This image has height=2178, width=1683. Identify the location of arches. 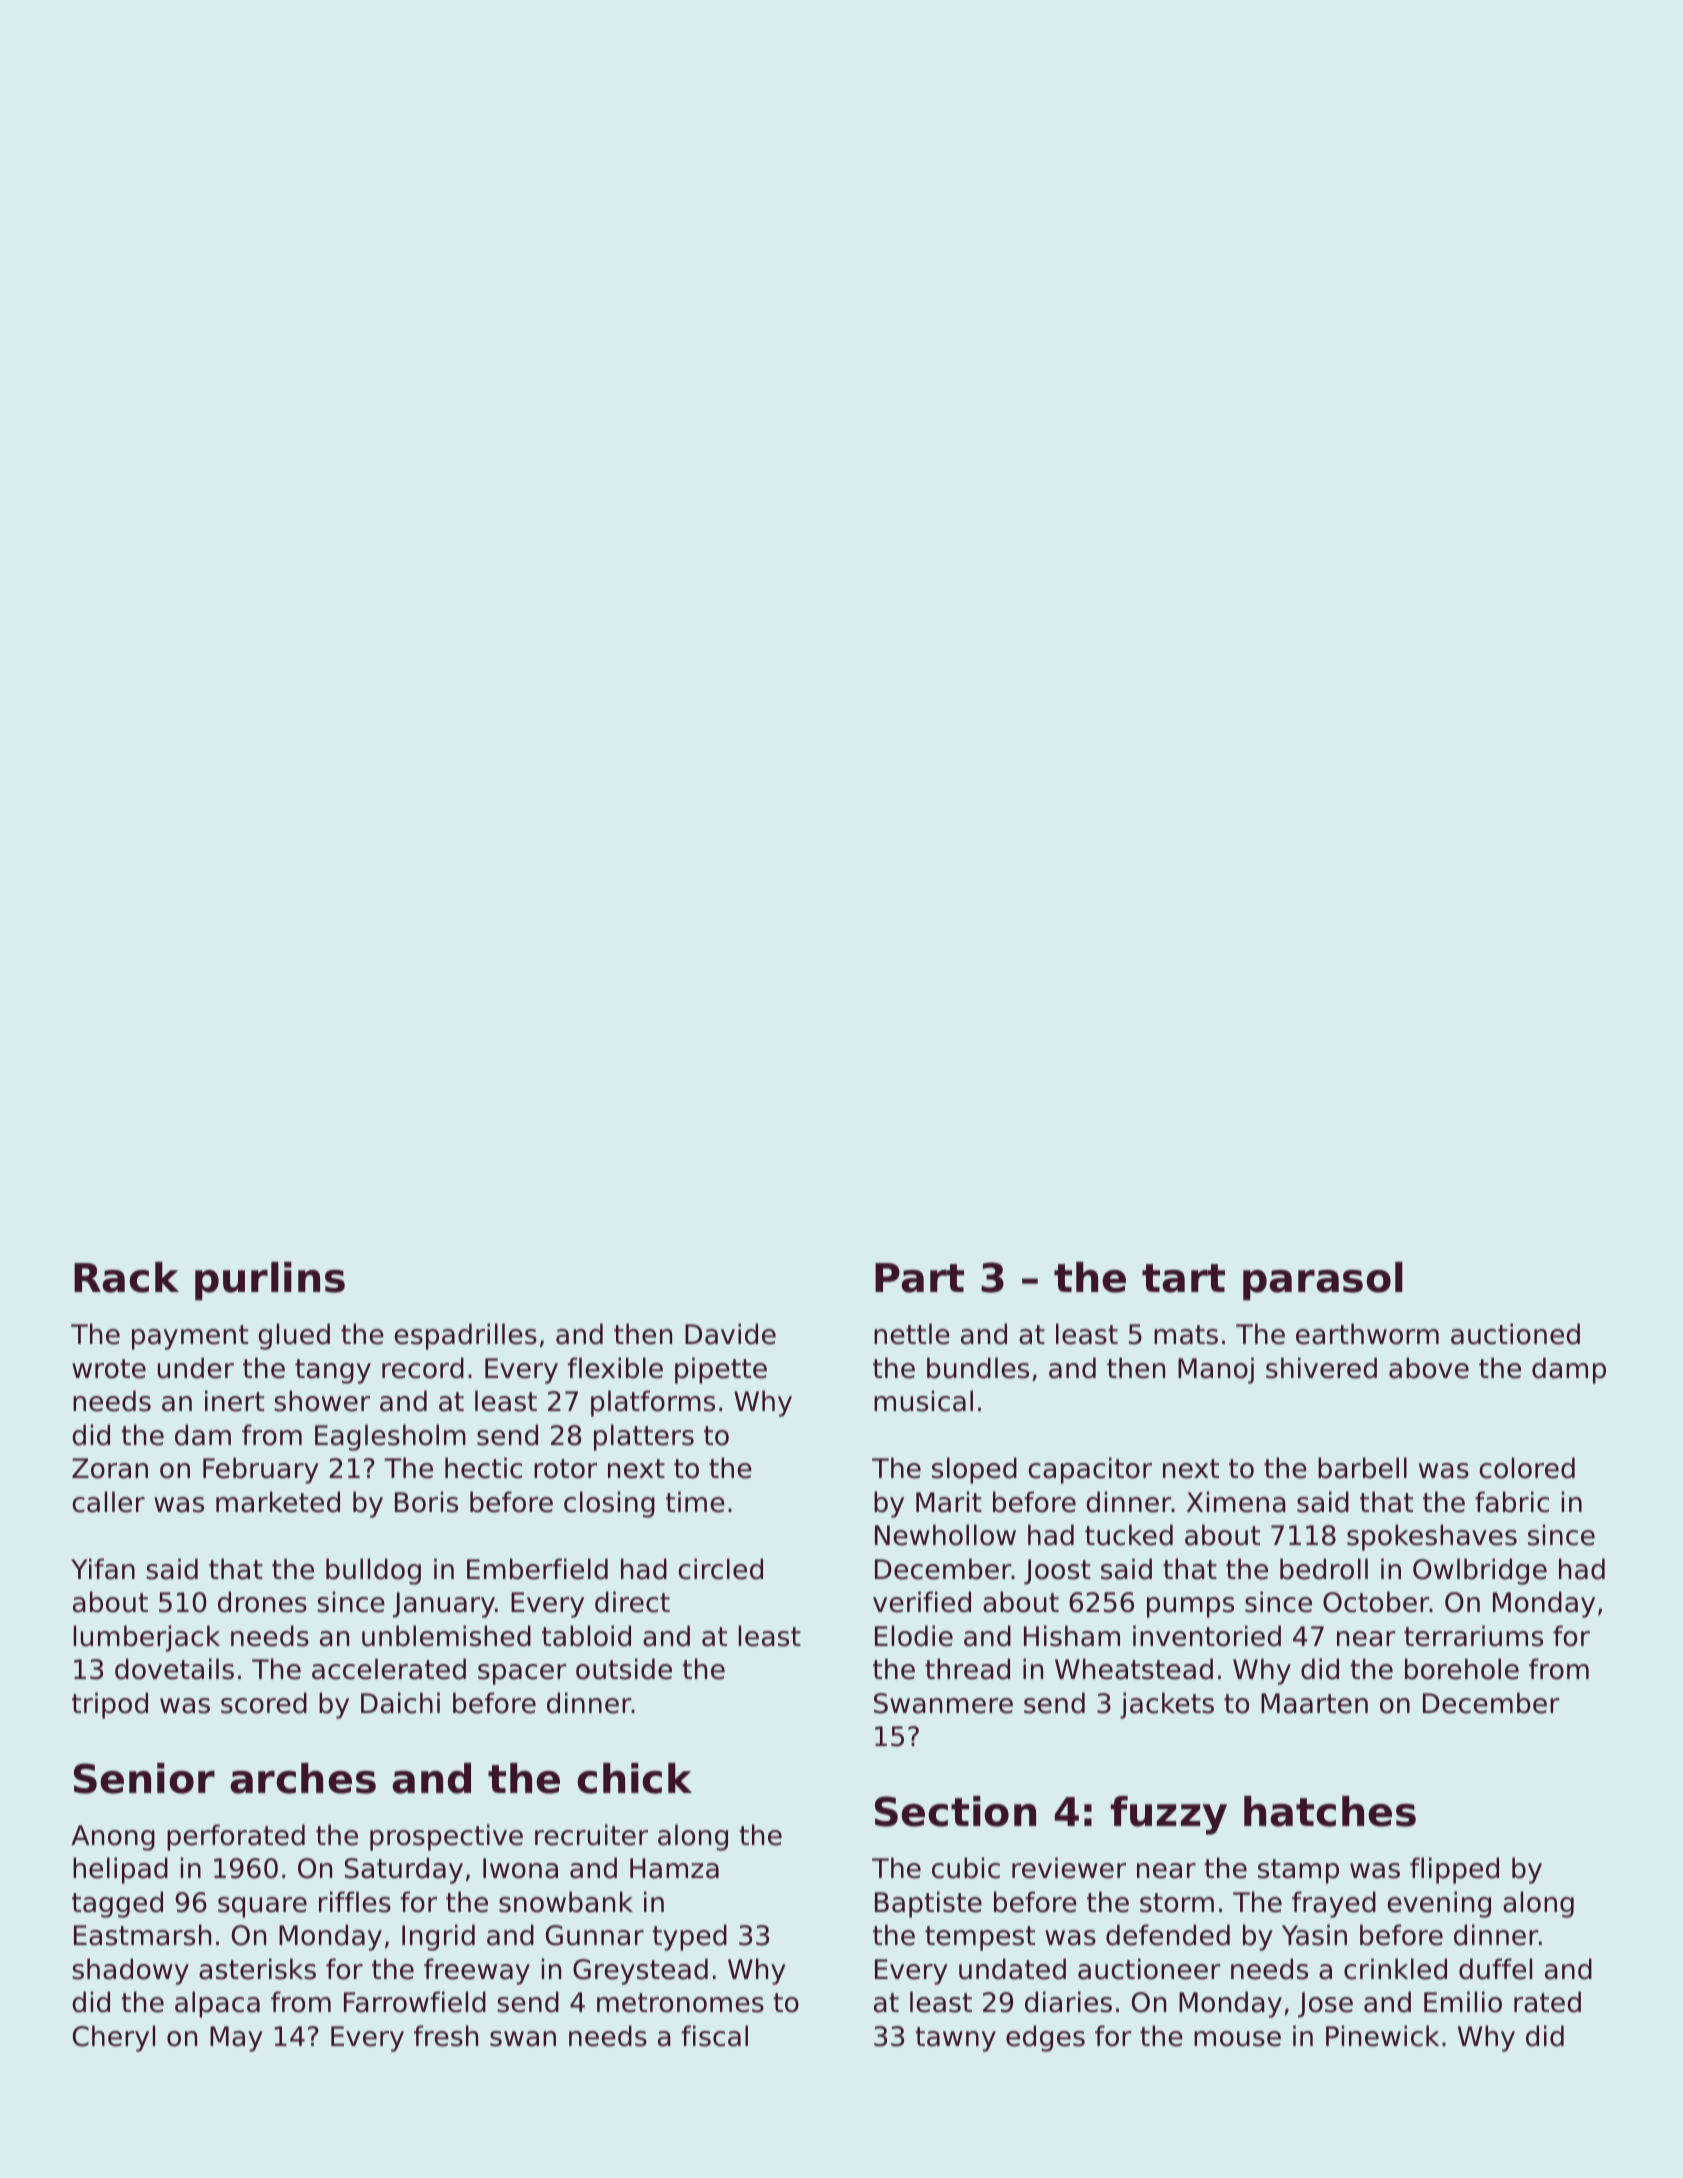
(303, 1778).
